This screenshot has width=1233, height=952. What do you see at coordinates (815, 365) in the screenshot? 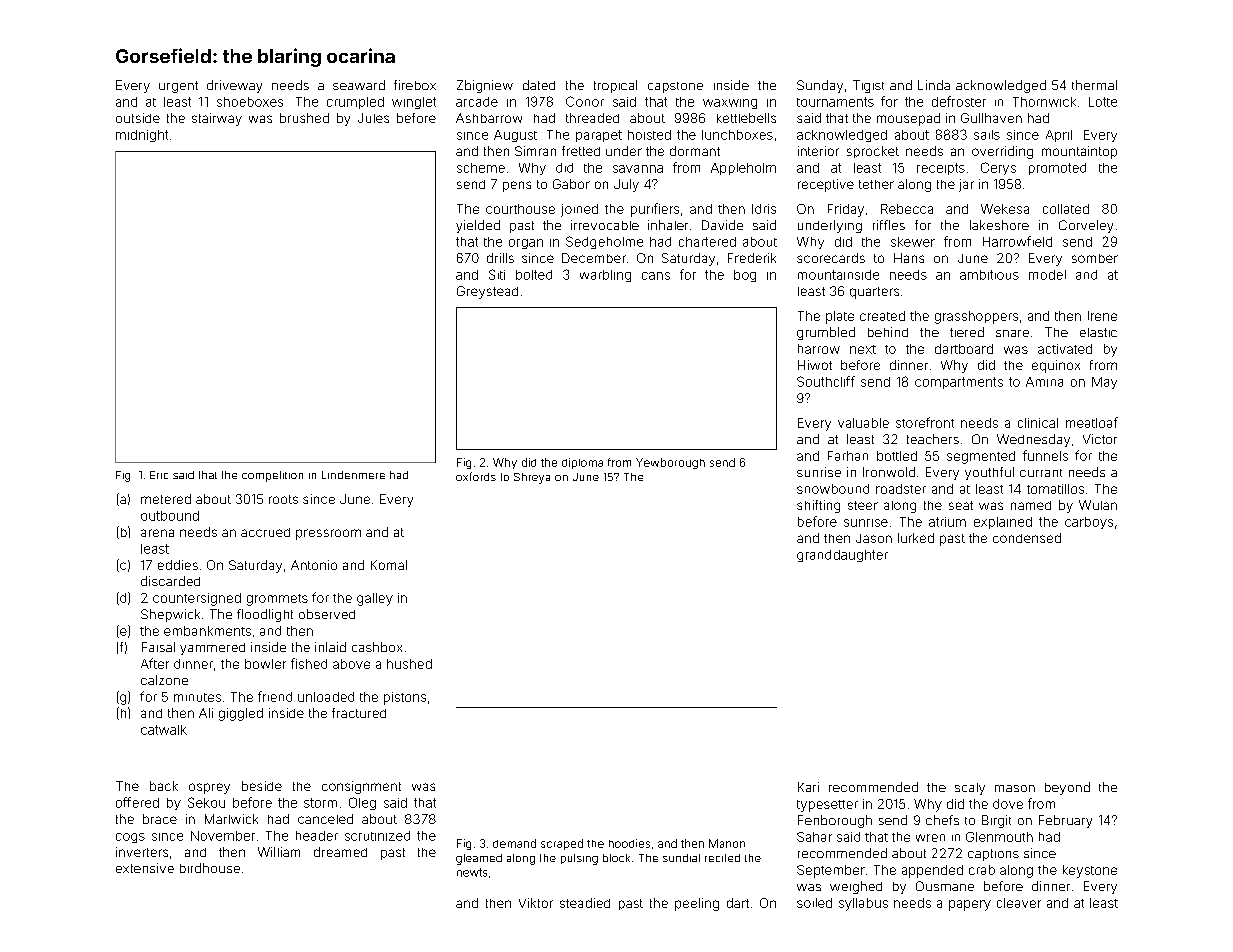
I see `Hiwot` at bounding box center [815, 365].
